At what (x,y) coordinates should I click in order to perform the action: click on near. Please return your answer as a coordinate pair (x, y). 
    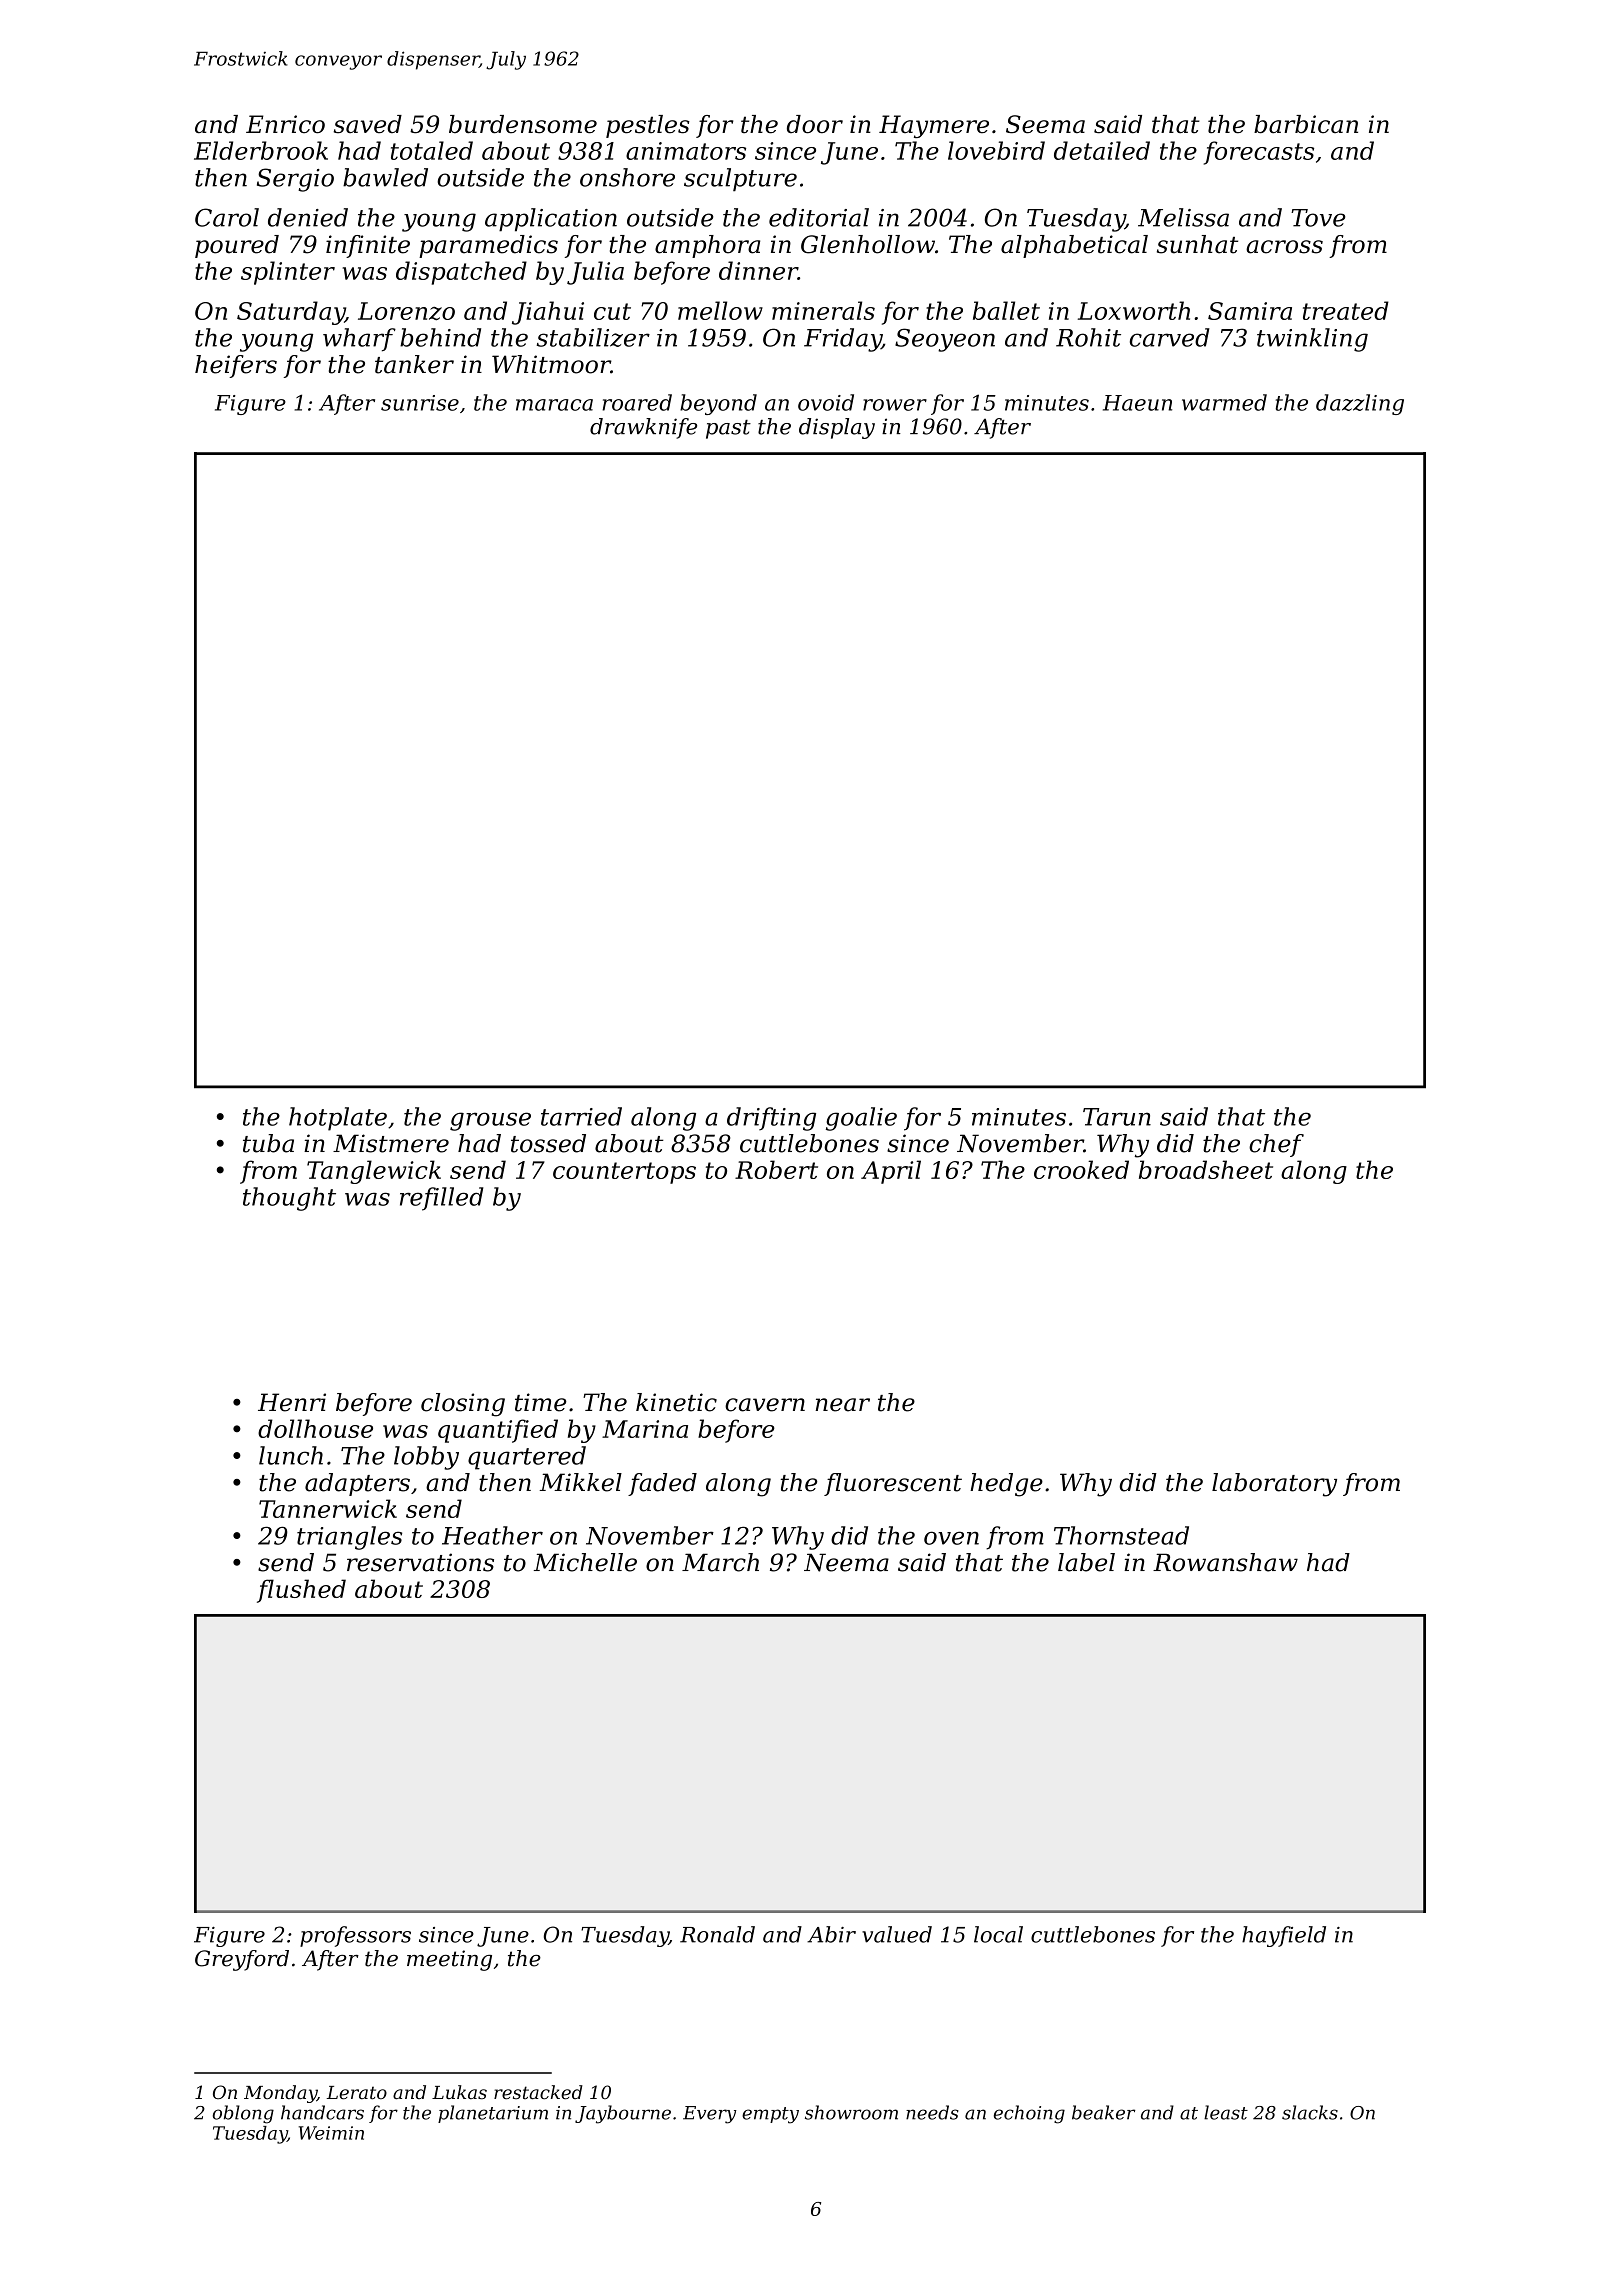
    Looking at the image, I should click on (842, 1405).
